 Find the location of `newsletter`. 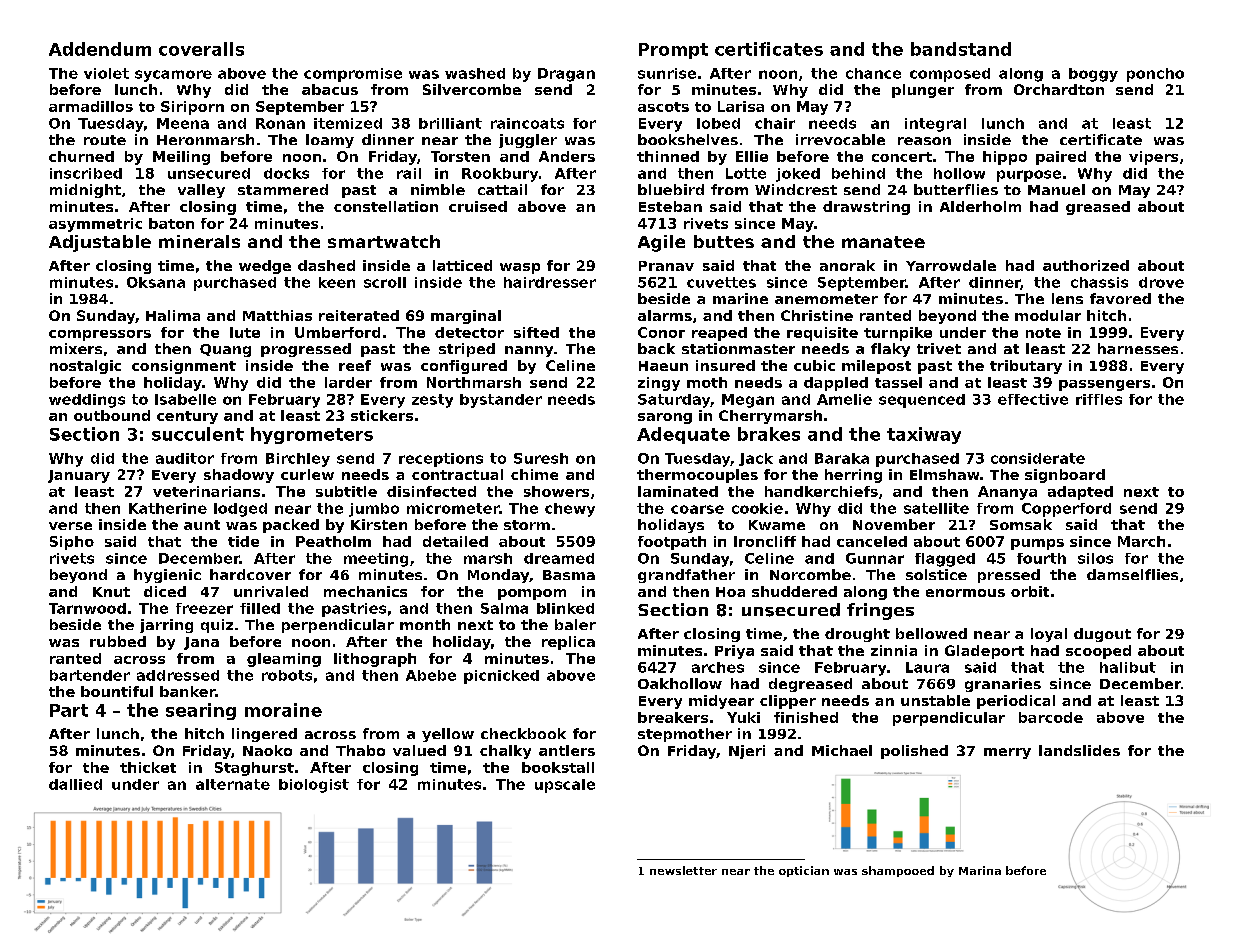

newsletter is located at coordinates (683, 870).
